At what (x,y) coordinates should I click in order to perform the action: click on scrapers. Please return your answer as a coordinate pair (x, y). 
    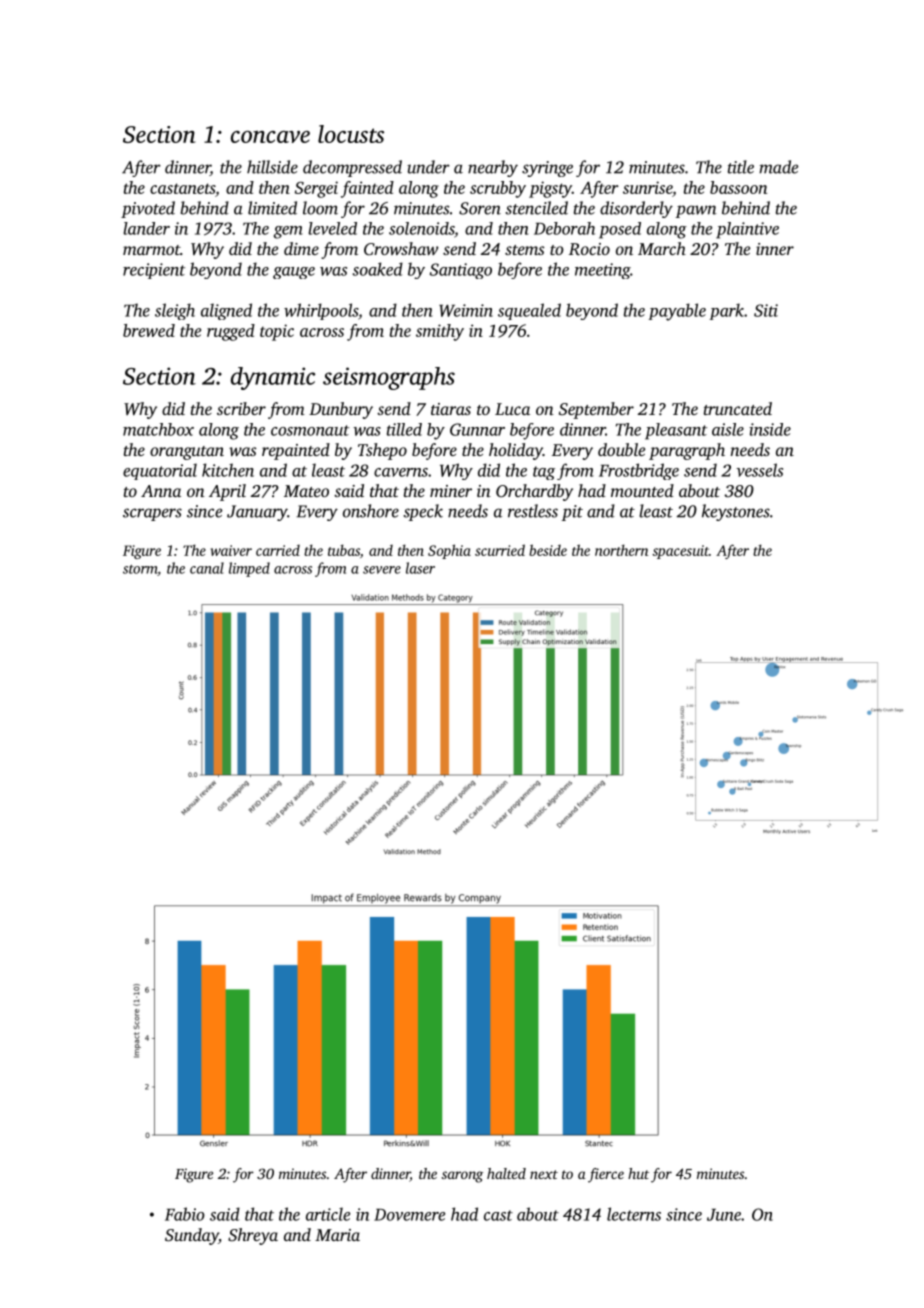
    Looking at the image, I should click on (152, 514).
